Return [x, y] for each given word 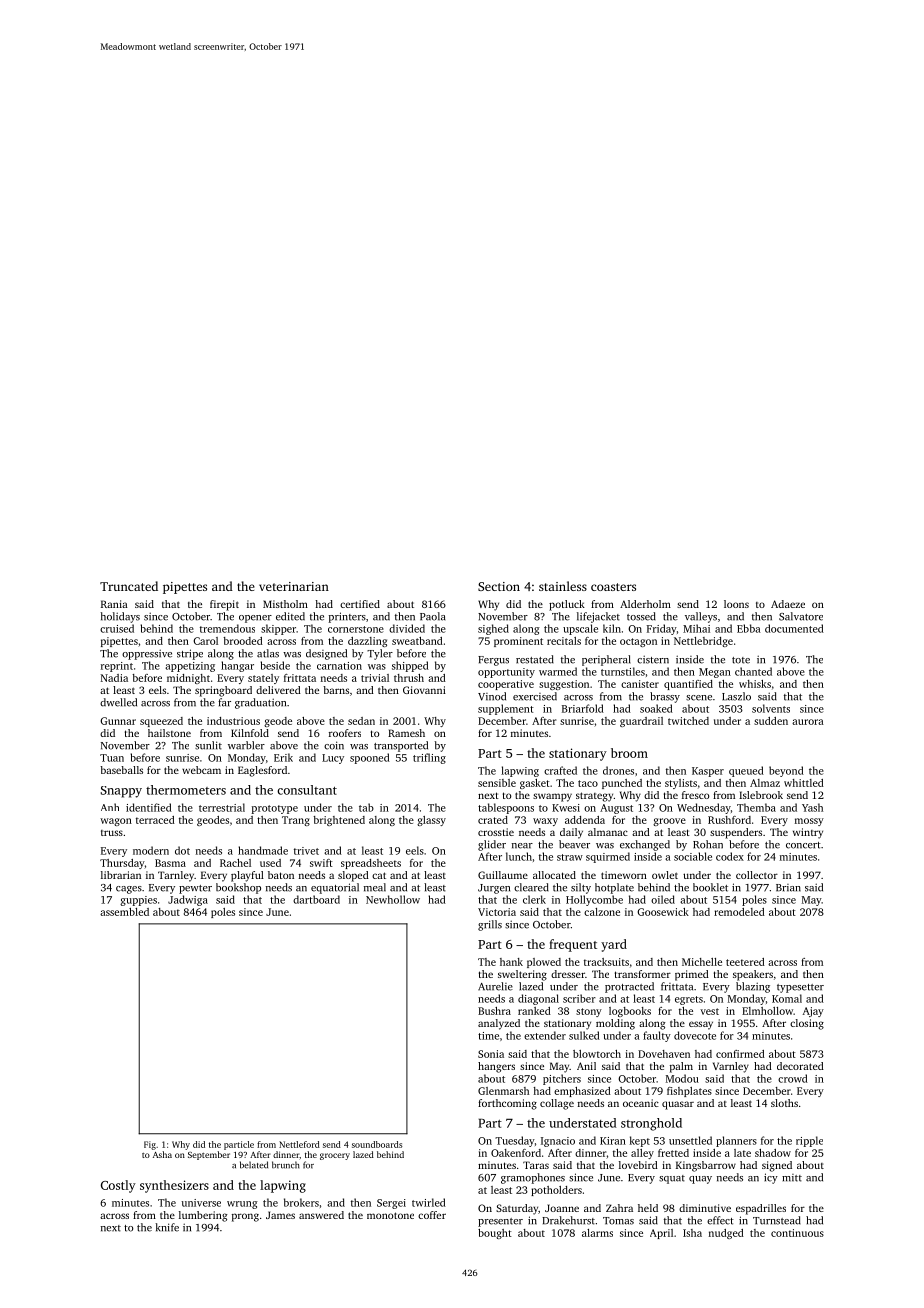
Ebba [749, 628]
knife [167, 1227]
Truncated [129, 586]
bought [495, 1234]
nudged [726, 1234]
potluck [567, 605]
